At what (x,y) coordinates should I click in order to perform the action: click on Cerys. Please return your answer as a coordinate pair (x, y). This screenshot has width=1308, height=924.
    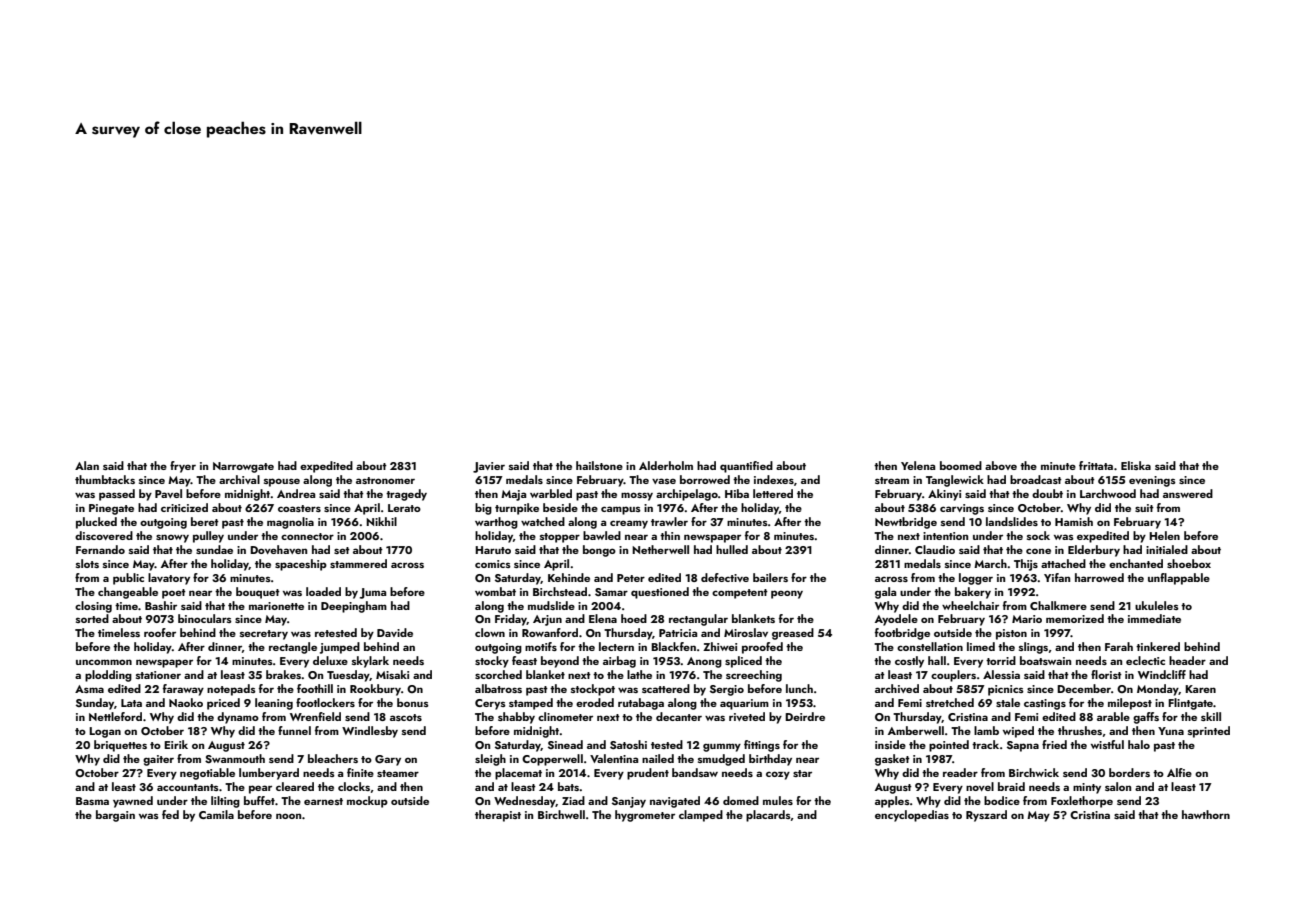
    Looking at the image, I should click on (490, 704).
